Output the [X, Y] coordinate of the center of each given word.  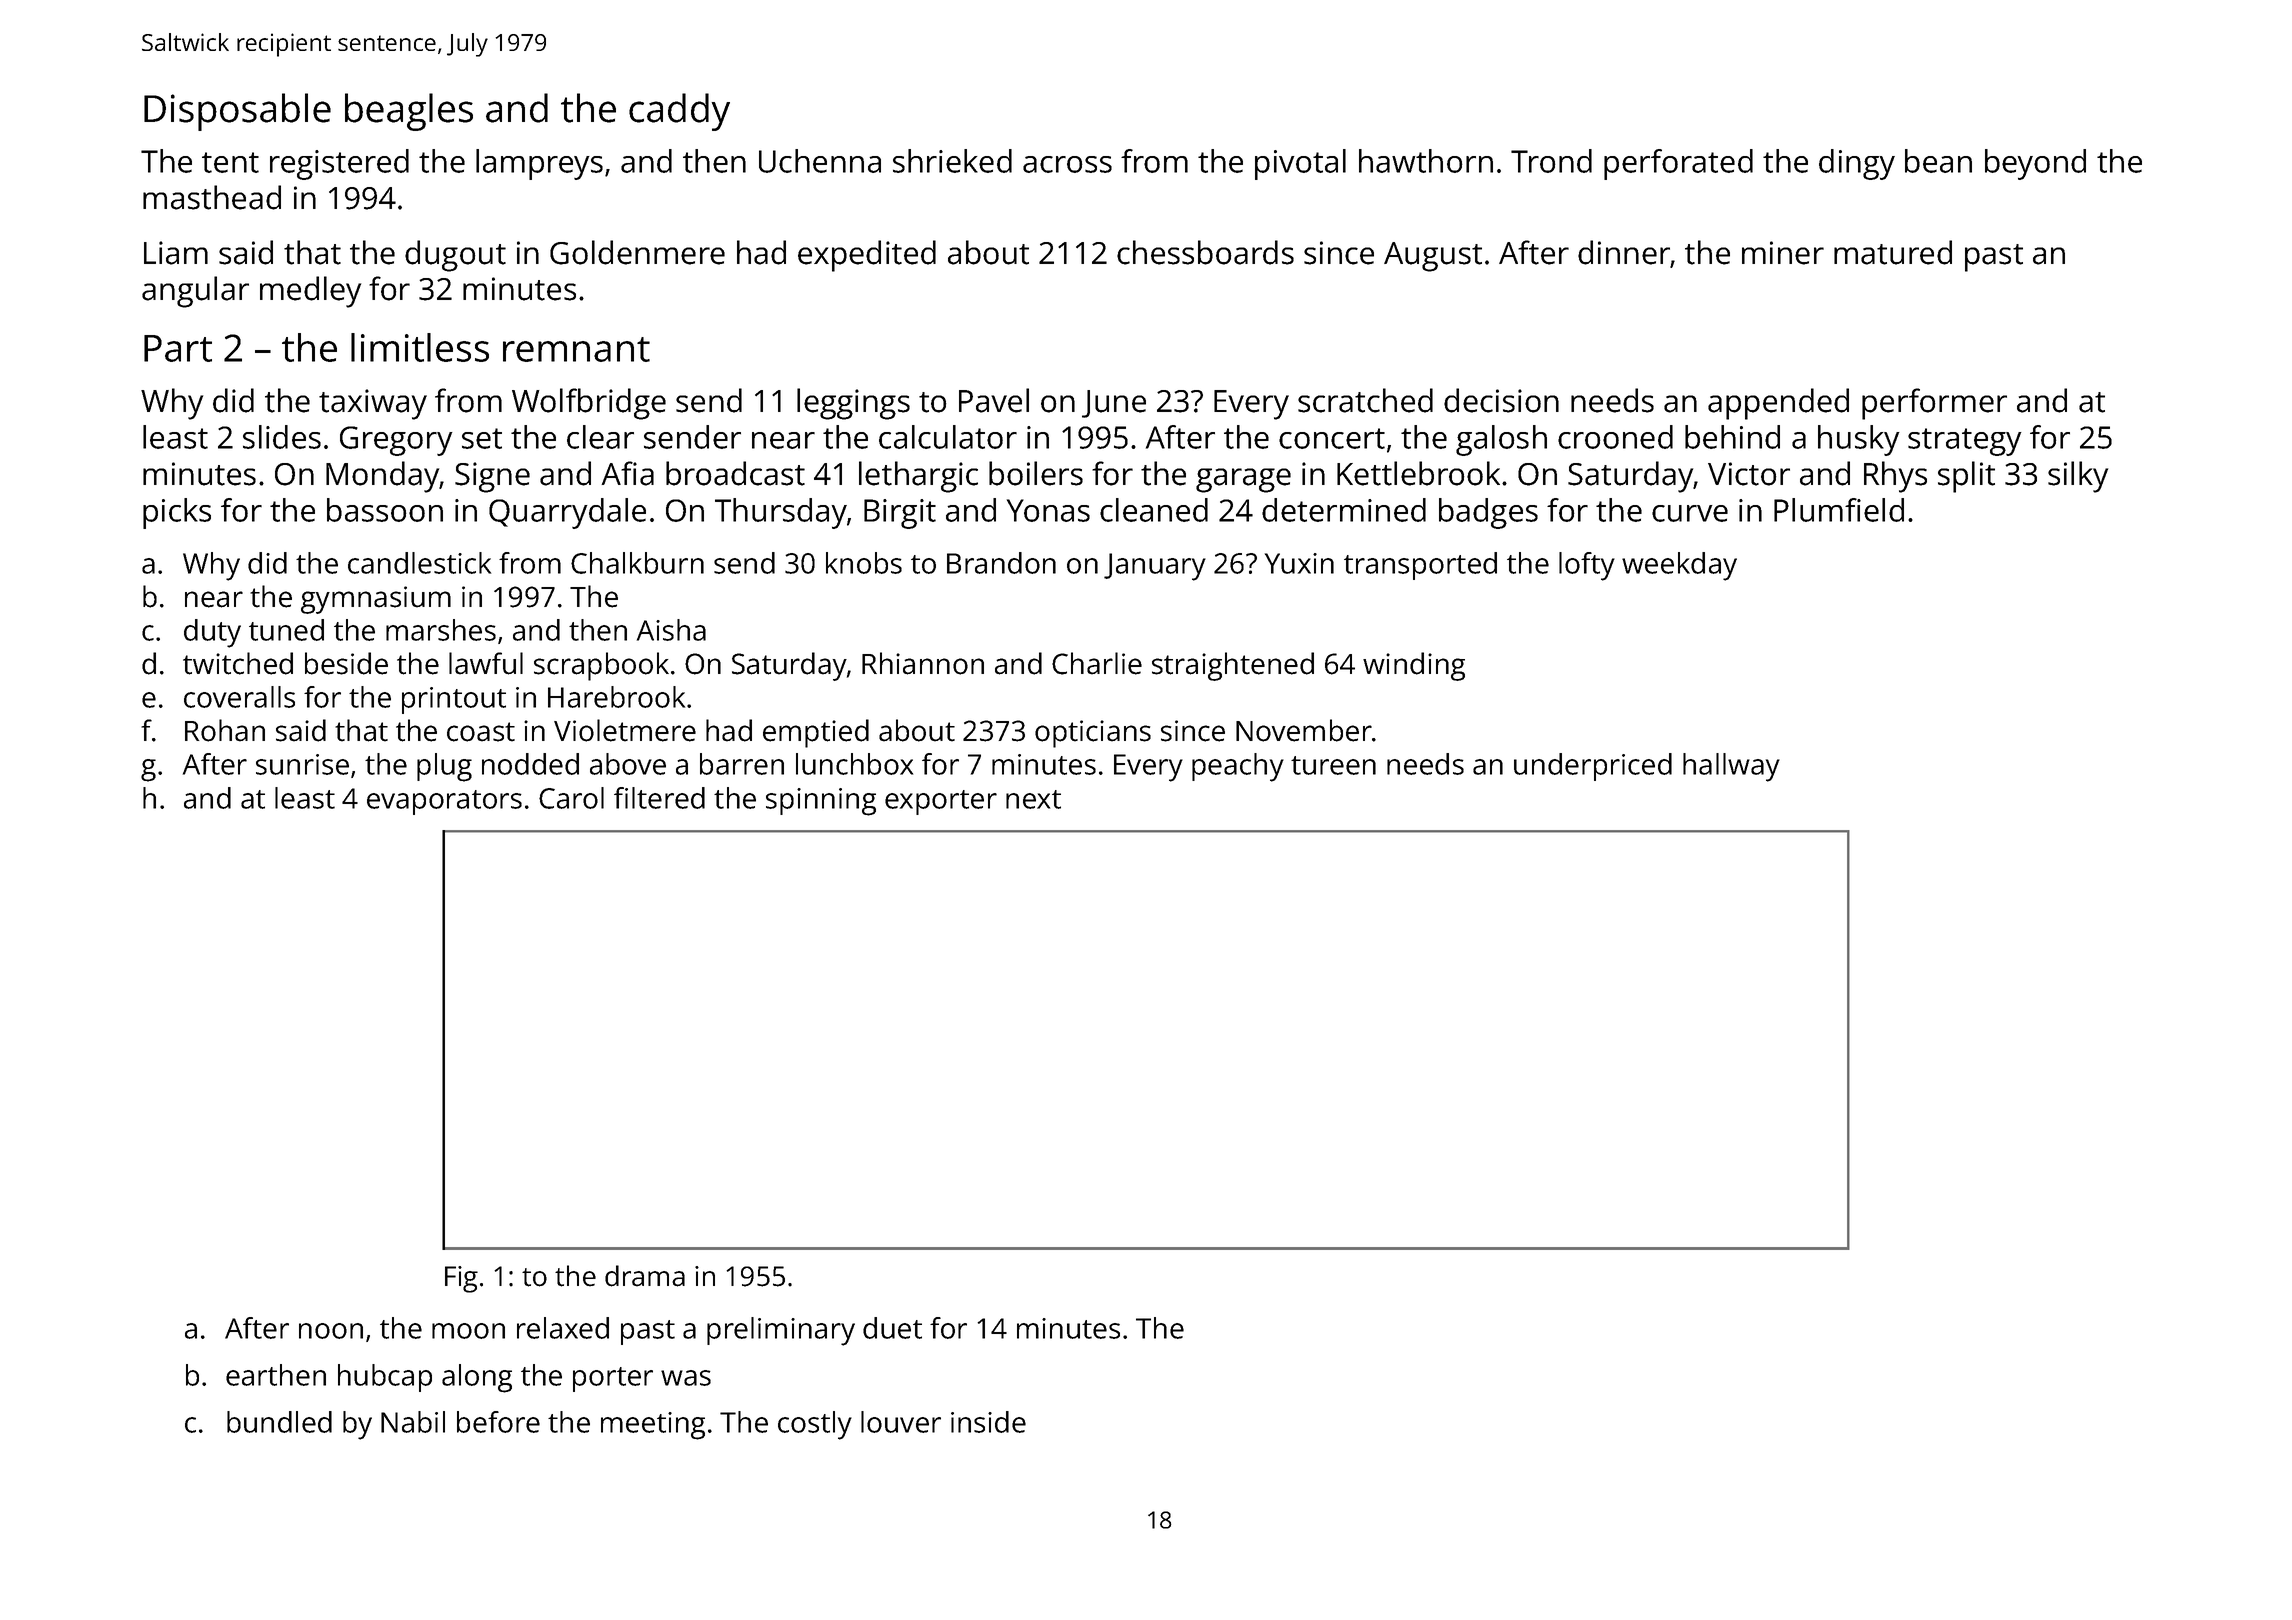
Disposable [237, 112]
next [1033, 799]
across [1067, 164]
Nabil [413, 1422]
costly [815, 1425]
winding [1414, 666]
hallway [1731, 767]
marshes [441, 630]
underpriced [1593, 767]
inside [988, 1422]
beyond [2035, 164]
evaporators [444, 802]
